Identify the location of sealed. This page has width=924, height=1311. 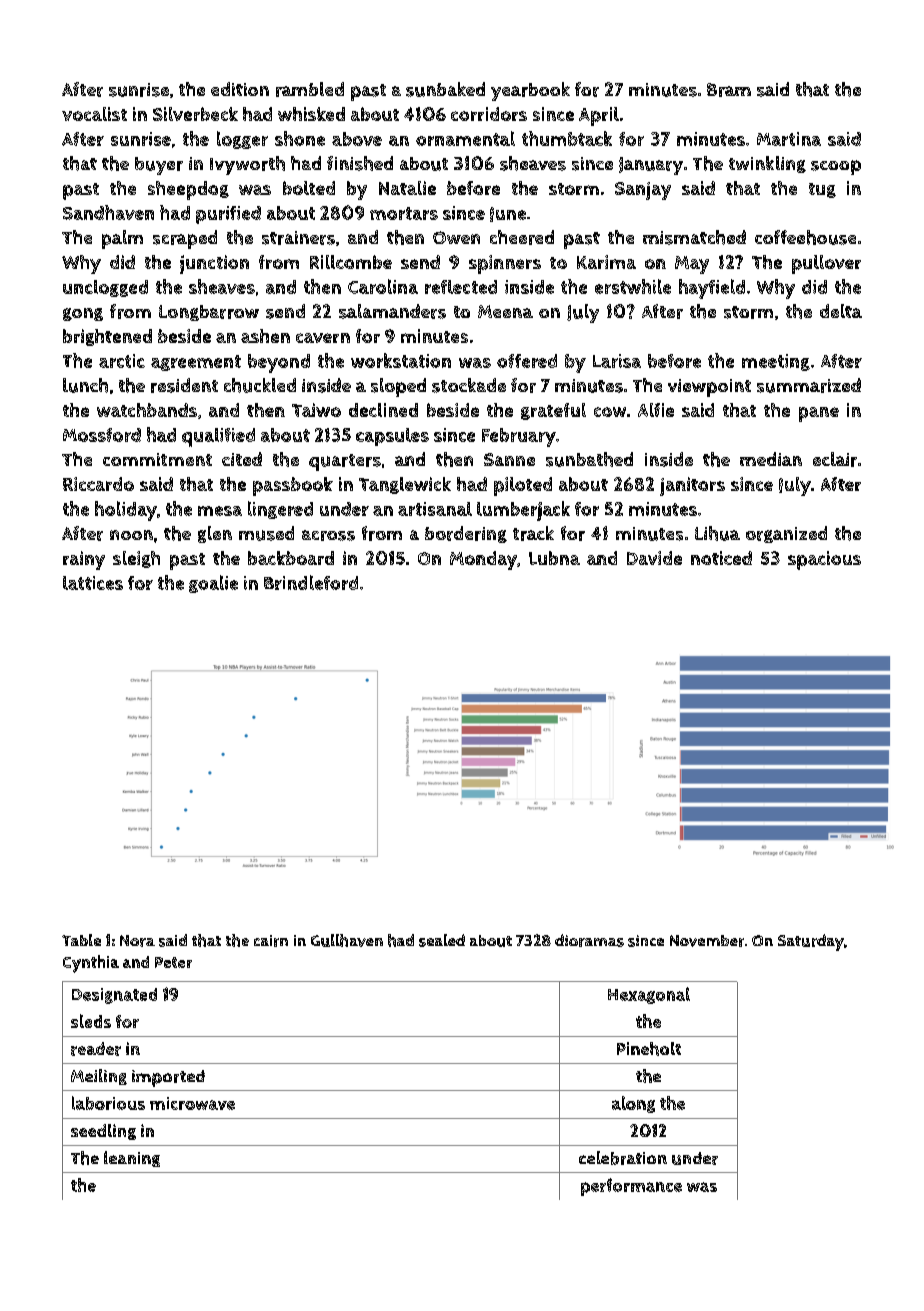
(442, 940).
